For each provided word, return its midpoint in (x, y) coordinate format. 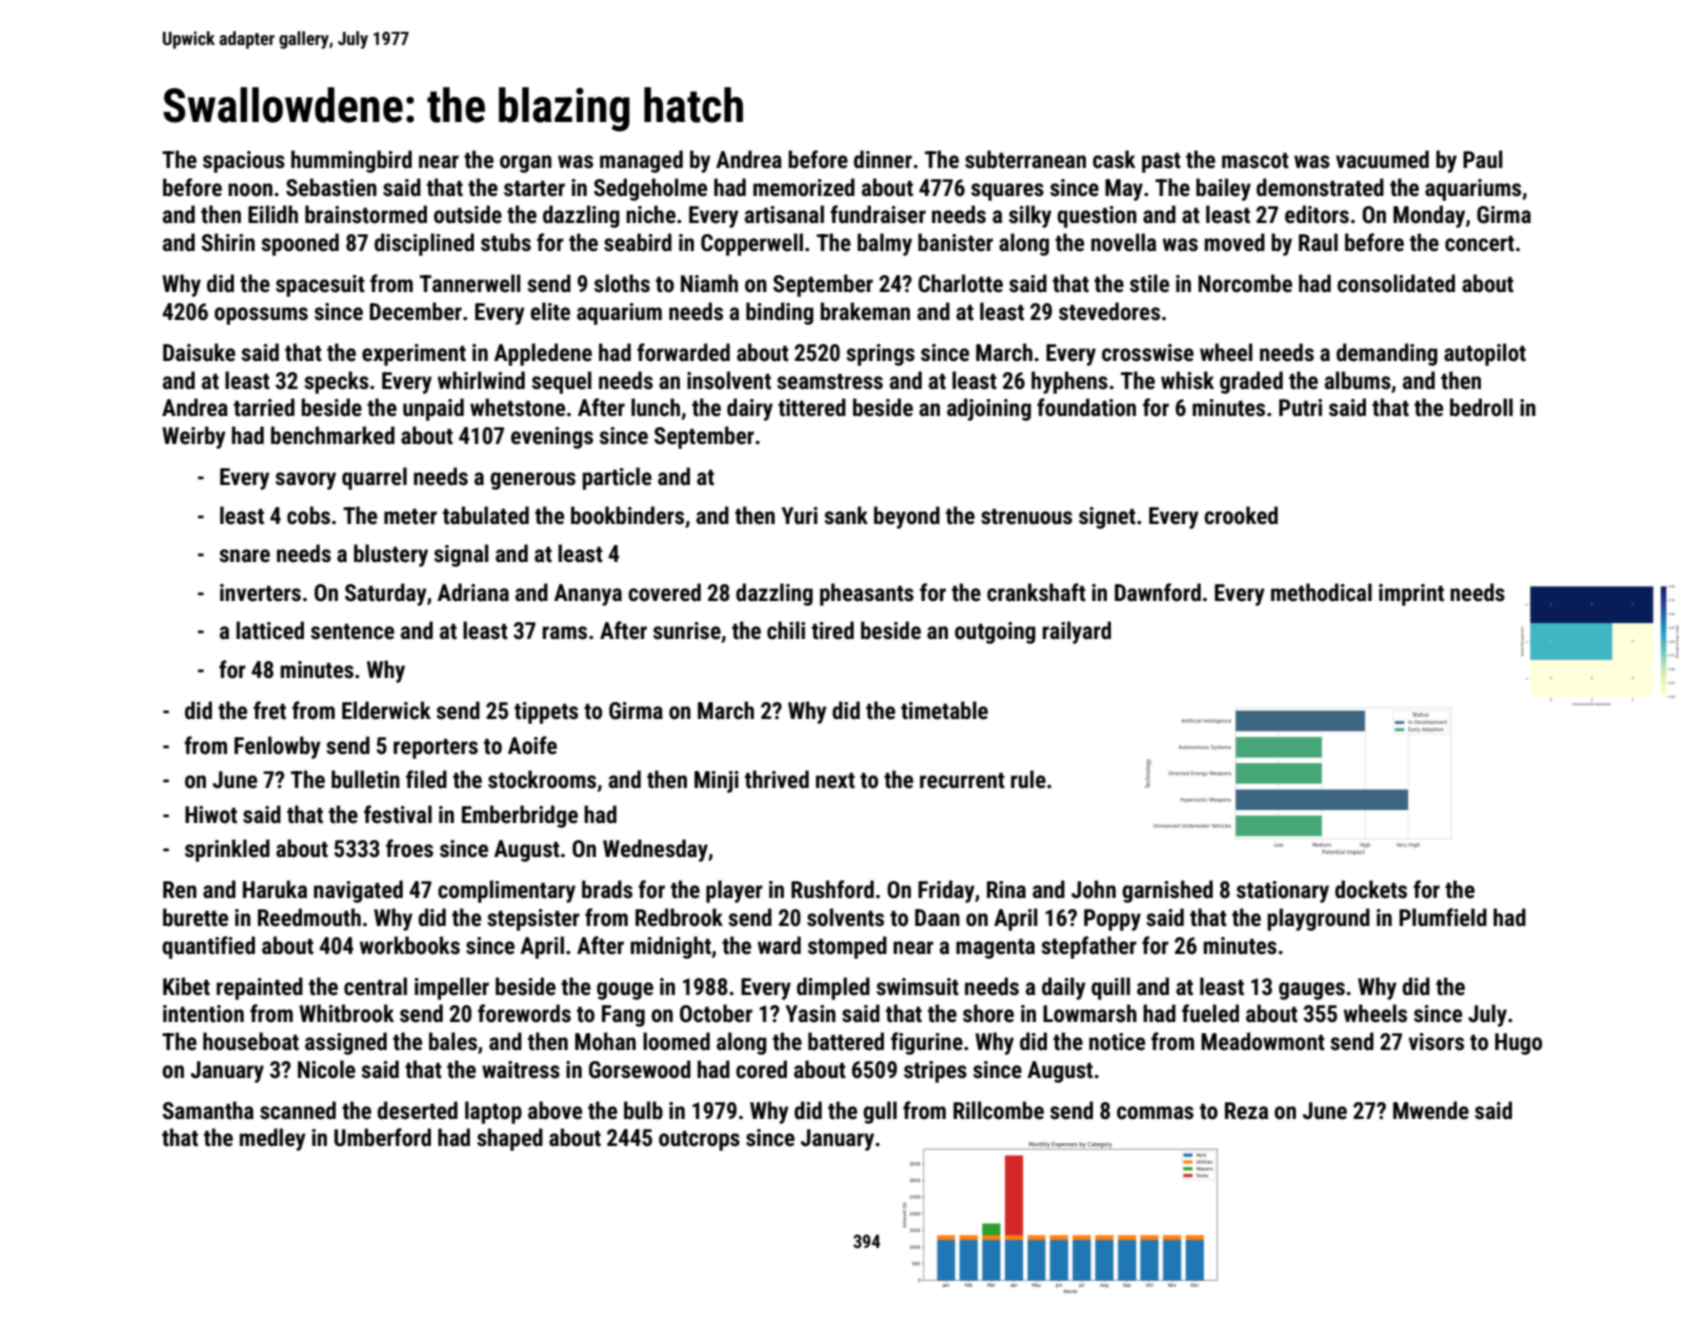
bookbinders (627, 515)
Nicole (326, 1069)
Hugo (1518, 1044)
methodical (1321, 592)
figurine (927, 1043)
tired (833, 630)
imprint (1411, 595)
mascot (1255, 161)
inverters (260, 593)
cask (1114, 159)
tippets (546, 713)
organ (526, 164)
